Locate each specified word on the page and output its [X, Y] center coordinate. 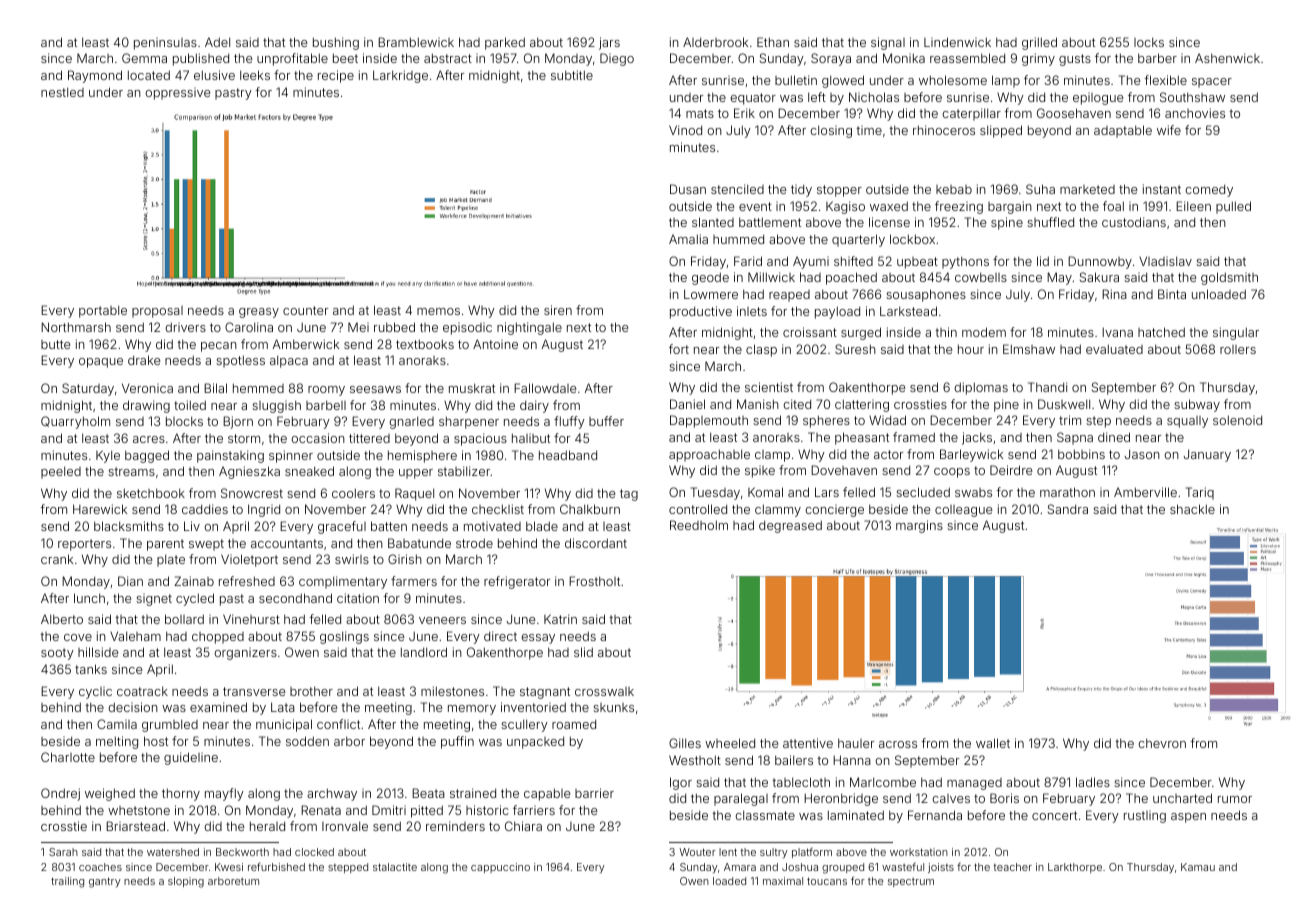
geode [710, 278]
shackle [1192, 509]
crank [57, 559]
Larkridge [400, 76]
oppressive [177, 93]
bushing [336, 43]
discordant [596, 543]
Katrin [560, 619]
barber [1157, 58]
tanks [91, 669]
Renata [321, 810]
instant [1162, 189]
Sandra [1068, 509]
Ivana [1117, 332]
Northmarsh [76, 327]
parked [505, 43]
